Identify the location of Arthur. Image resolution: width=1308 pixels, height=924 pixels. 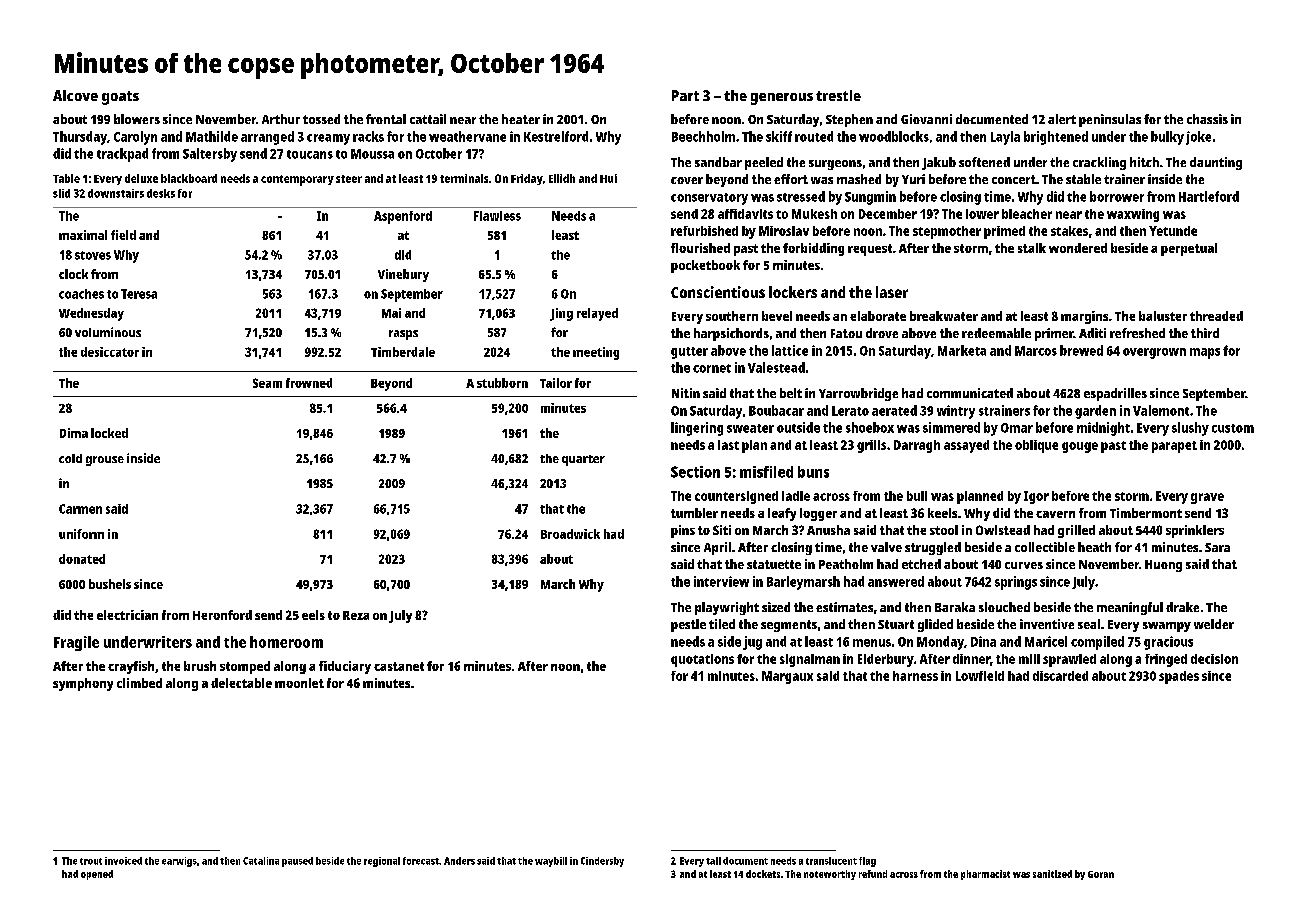
(281, 119).
